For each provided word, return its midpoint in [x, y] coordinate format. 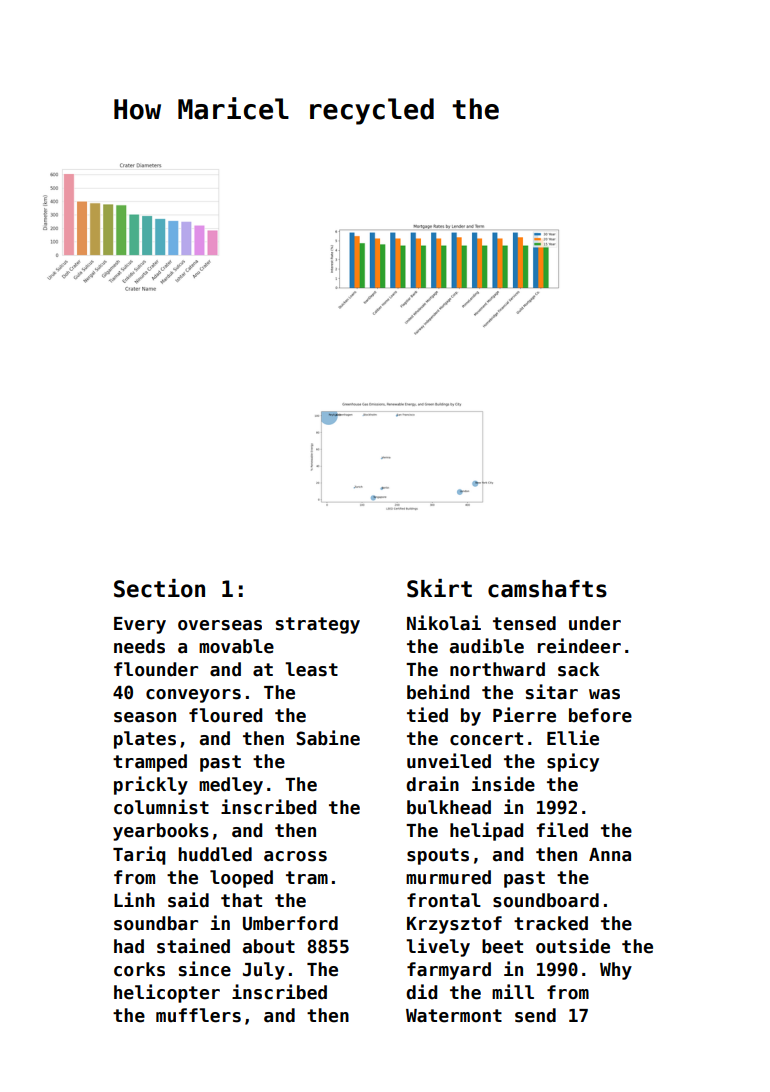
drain [432, 784]
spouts [438, 856]
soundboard [546, 900]
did [421, 992]
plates [145, 740]
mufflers [198, 1015]
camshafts [547, 589]
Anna [610, 855]
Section [159, 588]
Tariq [139, 855]
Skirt [439, 588]
